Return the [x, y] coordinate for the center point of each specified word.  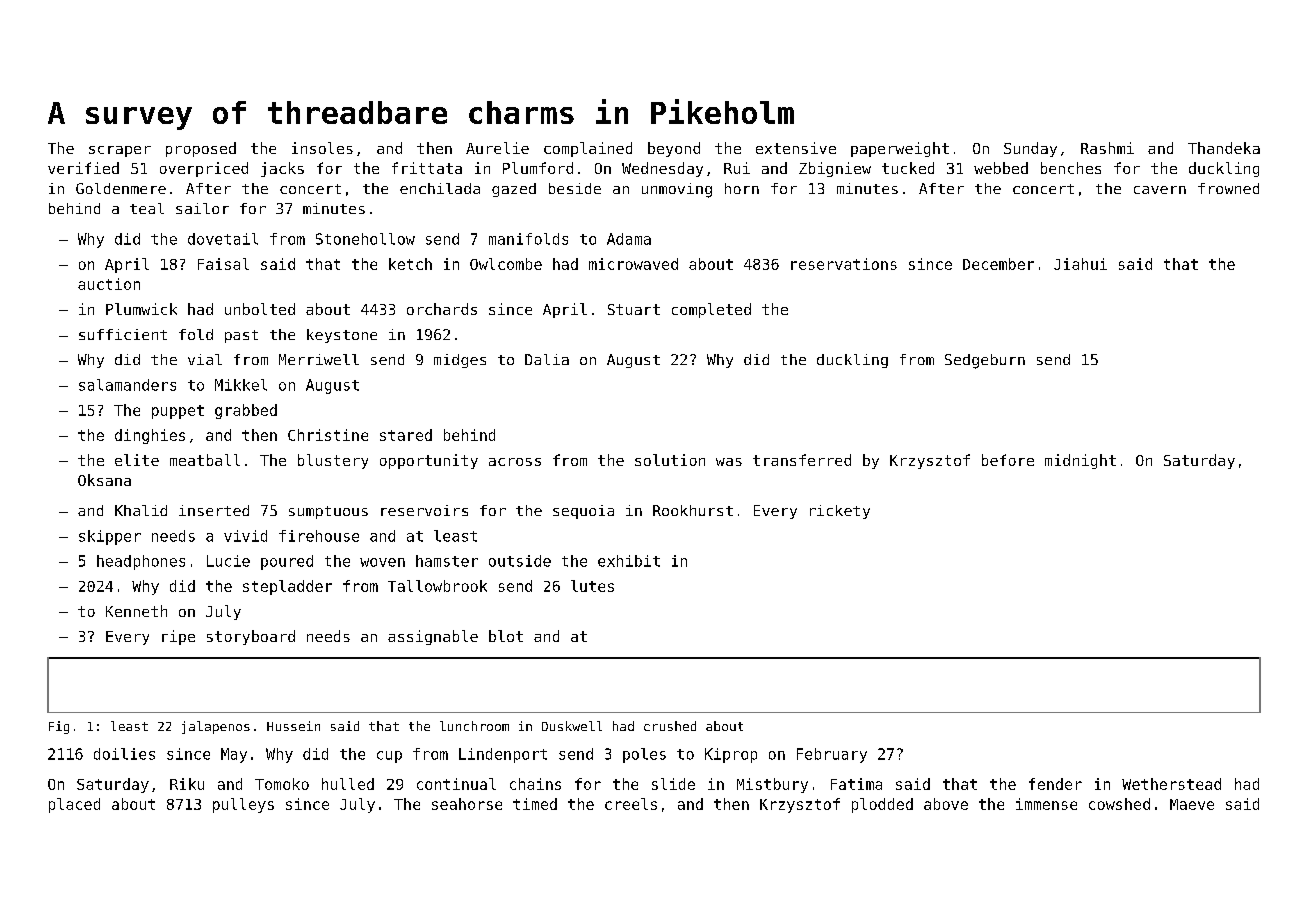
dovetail [223, 239]
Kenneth [136, 611]
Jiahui [1080, 264]
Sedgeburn [985, 361]
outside [520, 561]
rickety [840, 512]
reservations [844, 264]
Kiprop [731, 755]
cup [389, 757]
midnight [1080, 461]
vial [205, 359]
